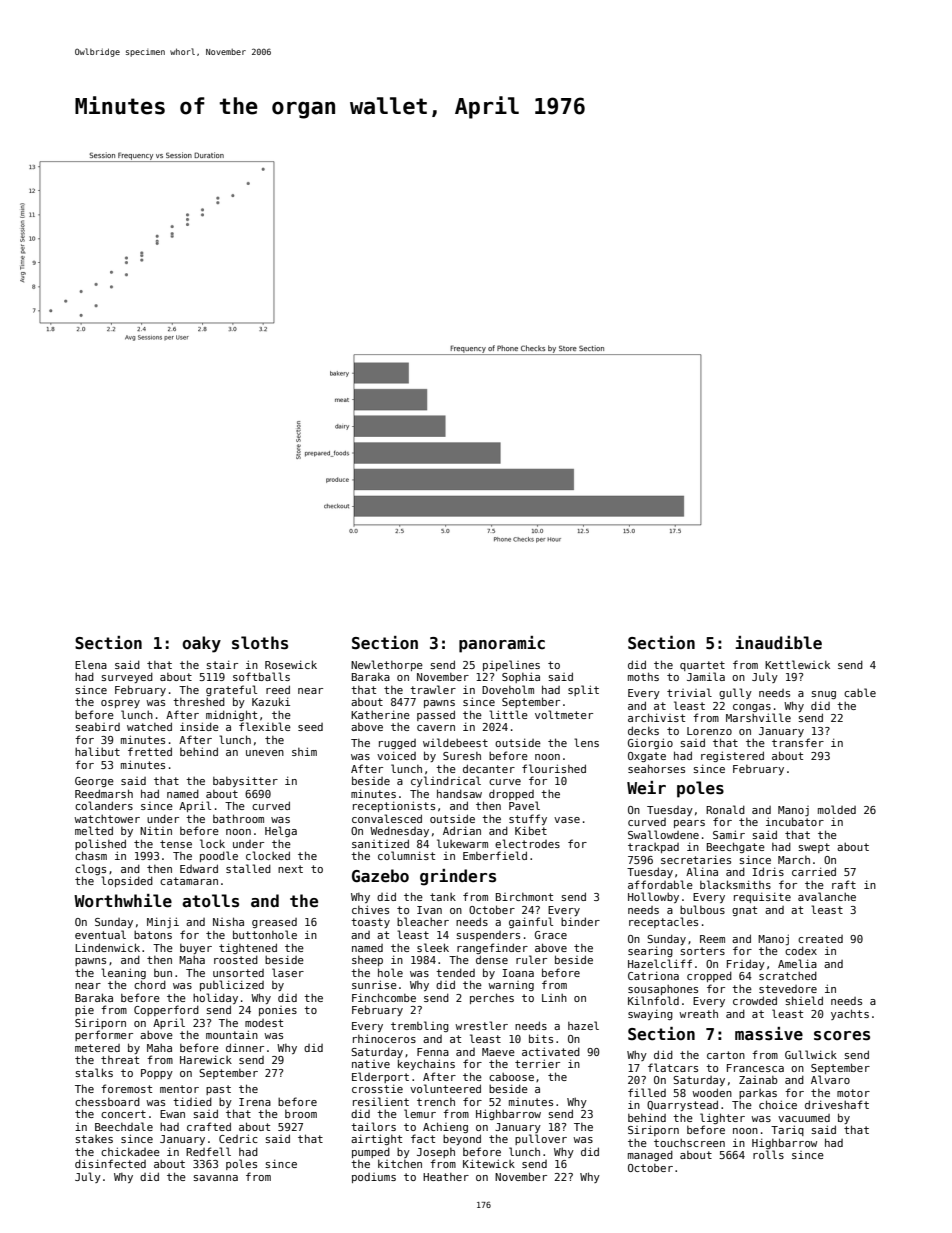  I want to click on panoramic, so click(502, 644).
